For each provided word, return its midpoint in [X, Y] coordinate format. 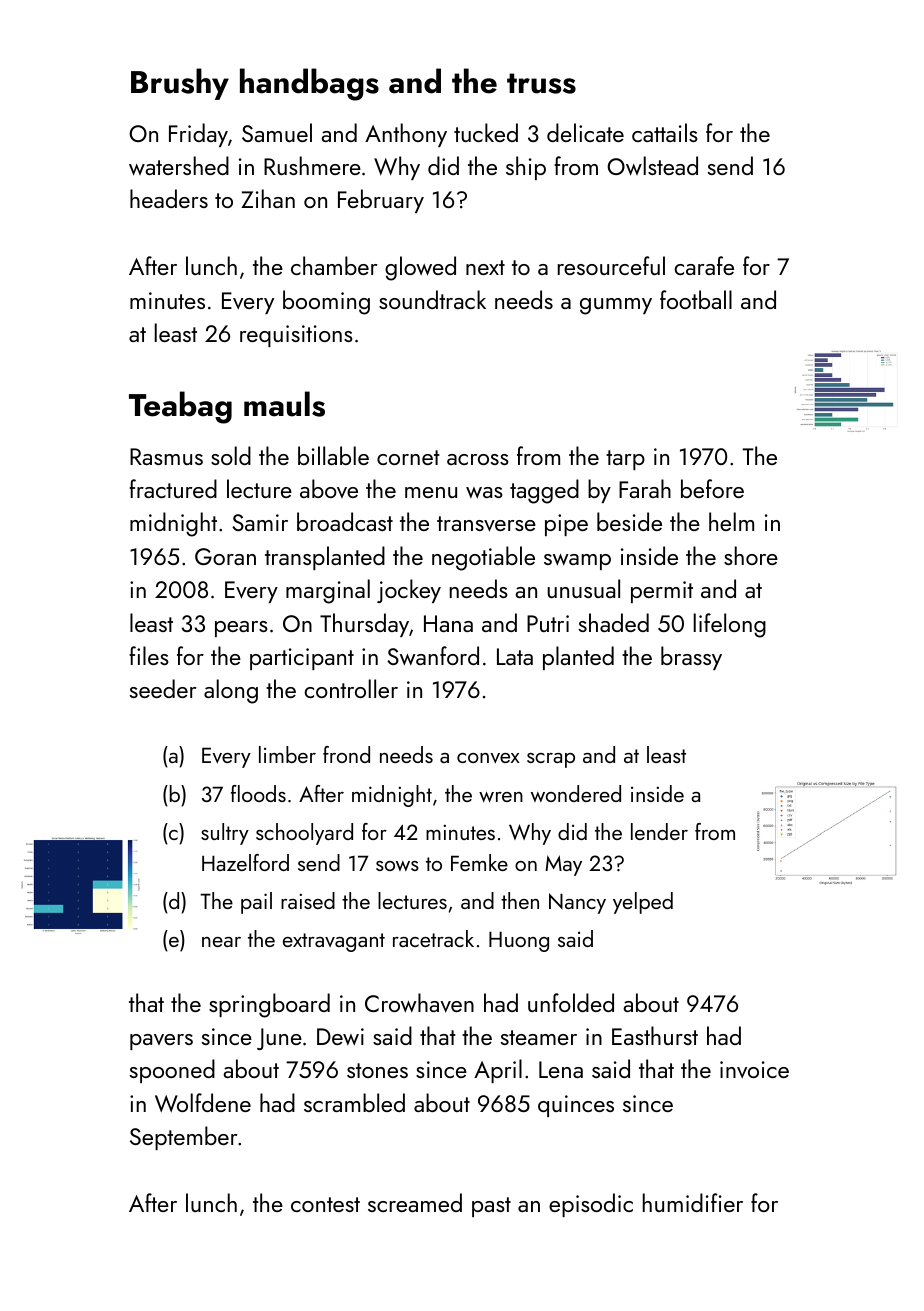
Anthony [406, 135]
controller [351, 688]
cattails [665, 132]
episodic [591, 1205]
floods [258, 793]
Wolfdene [203, 1103]
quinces [576, 1106]
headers [169, 198]
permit [662, 592]
